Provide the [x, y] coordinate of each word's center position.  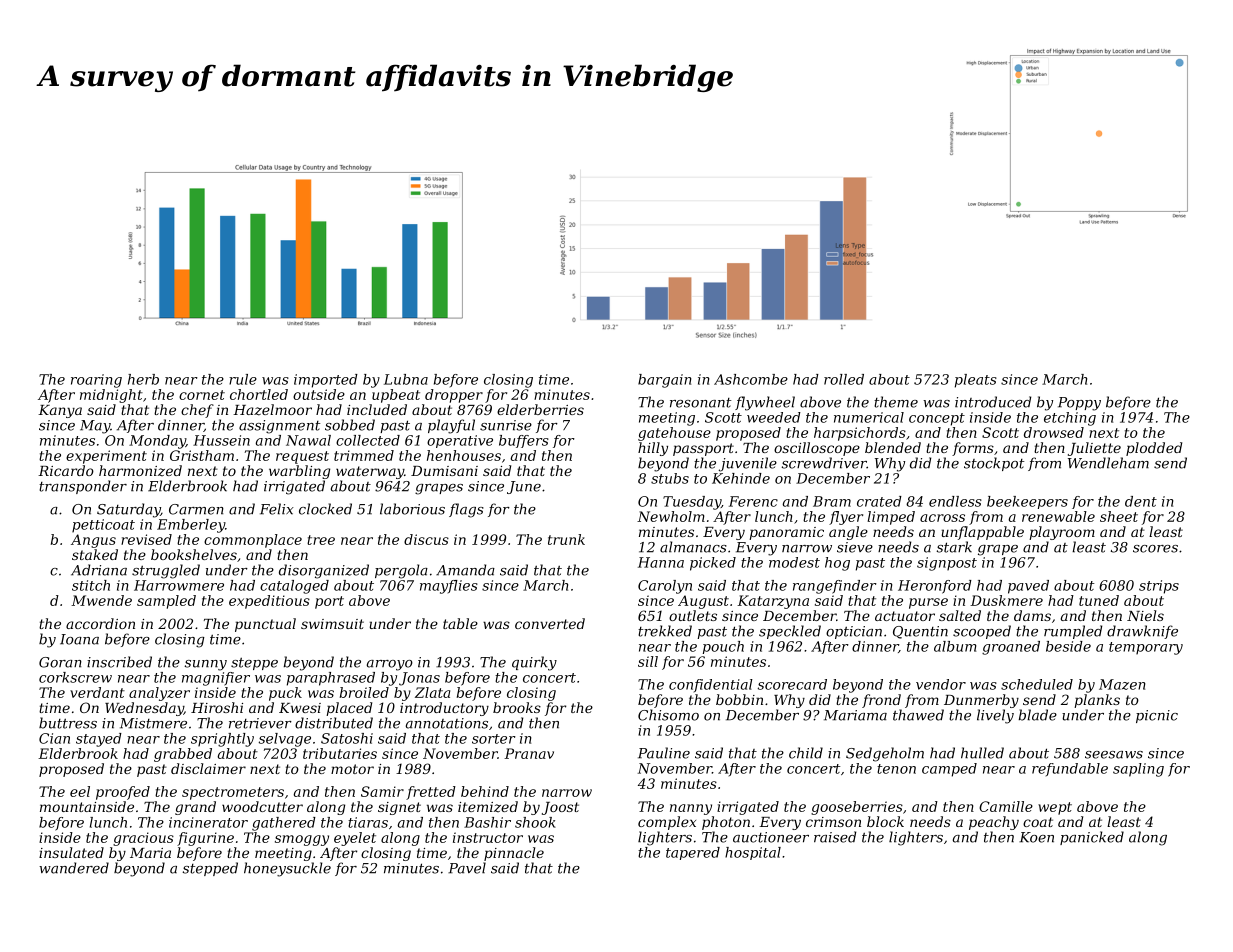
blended [893, 447]
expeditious [269, 602]
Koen [1036, 837]
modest [794, 562]
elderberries [540, 409]
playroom [1062, 533]
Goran [60, 662]
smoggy [302, 840]
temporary [1146, 648]
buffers [524, 441]
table [460, 623]
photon [726, 823]
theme [896, 402]
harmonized [140, 470]
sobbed [350, 425]
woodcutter [262, 806]
